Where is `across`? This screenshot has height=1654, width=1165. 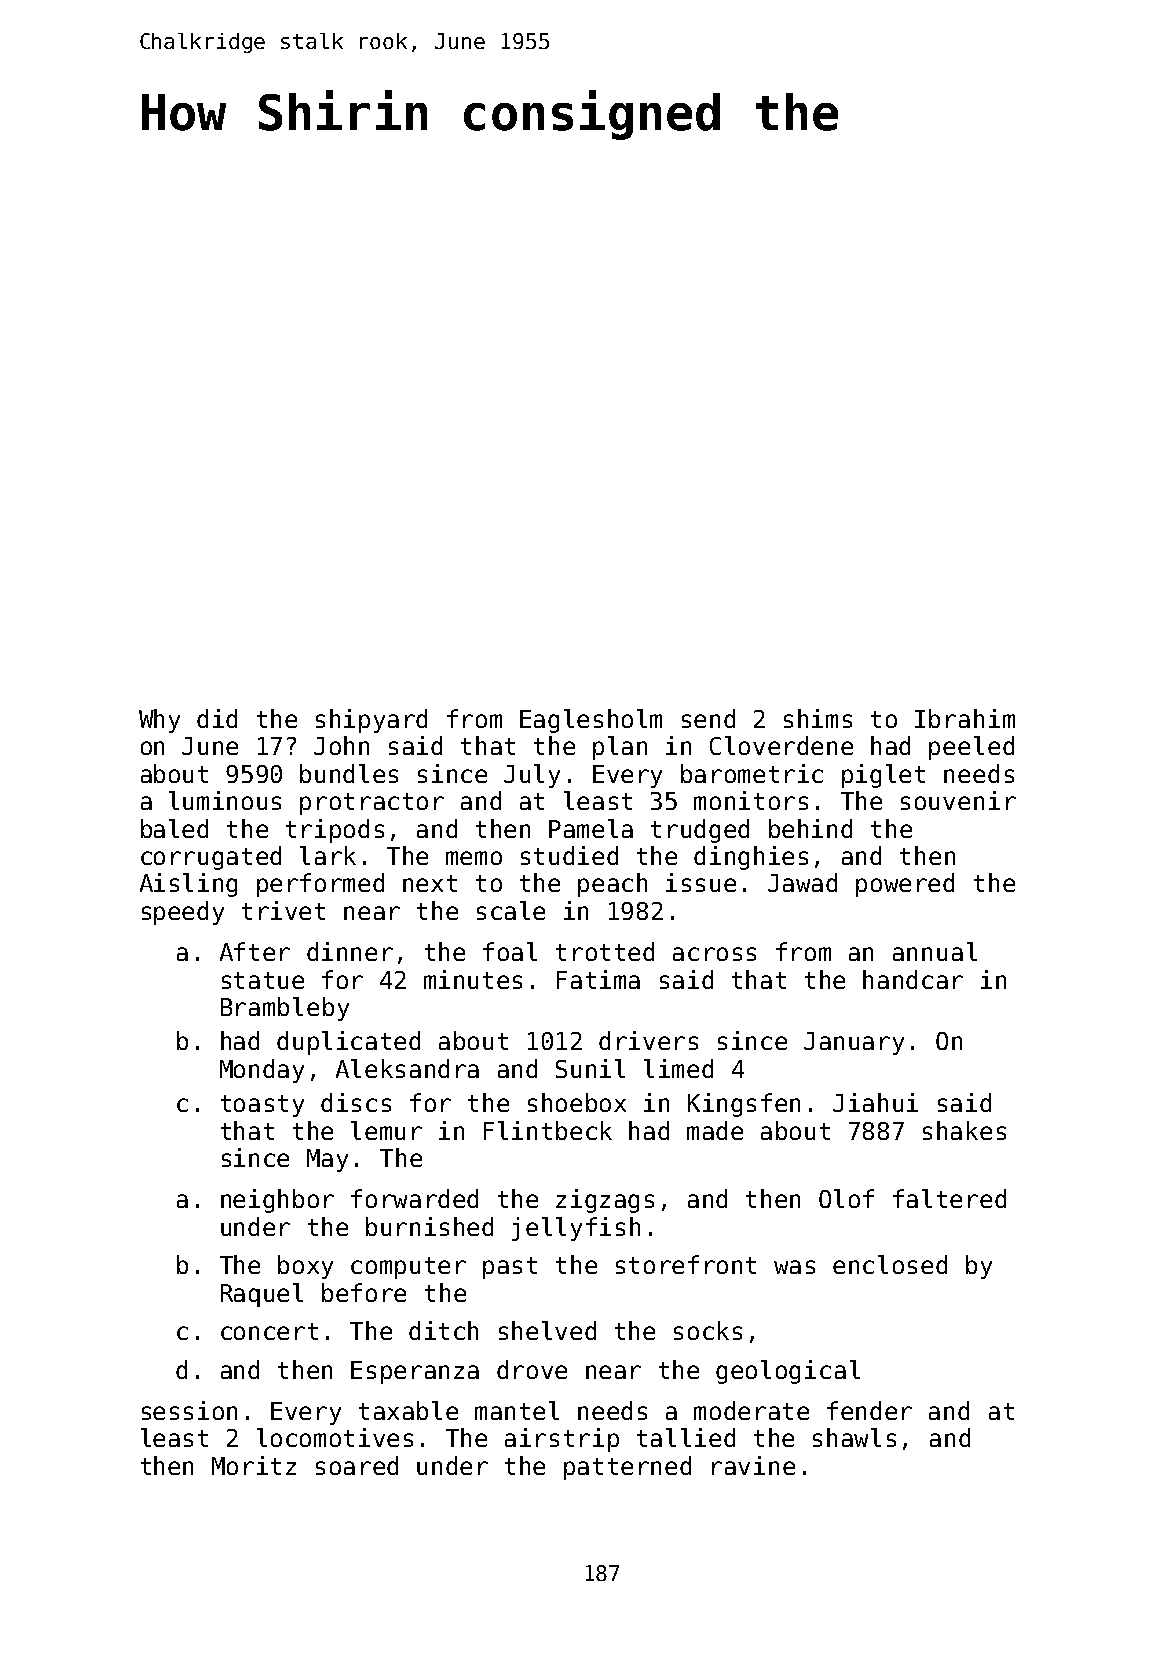 across is located at coordinates (714, 954).
